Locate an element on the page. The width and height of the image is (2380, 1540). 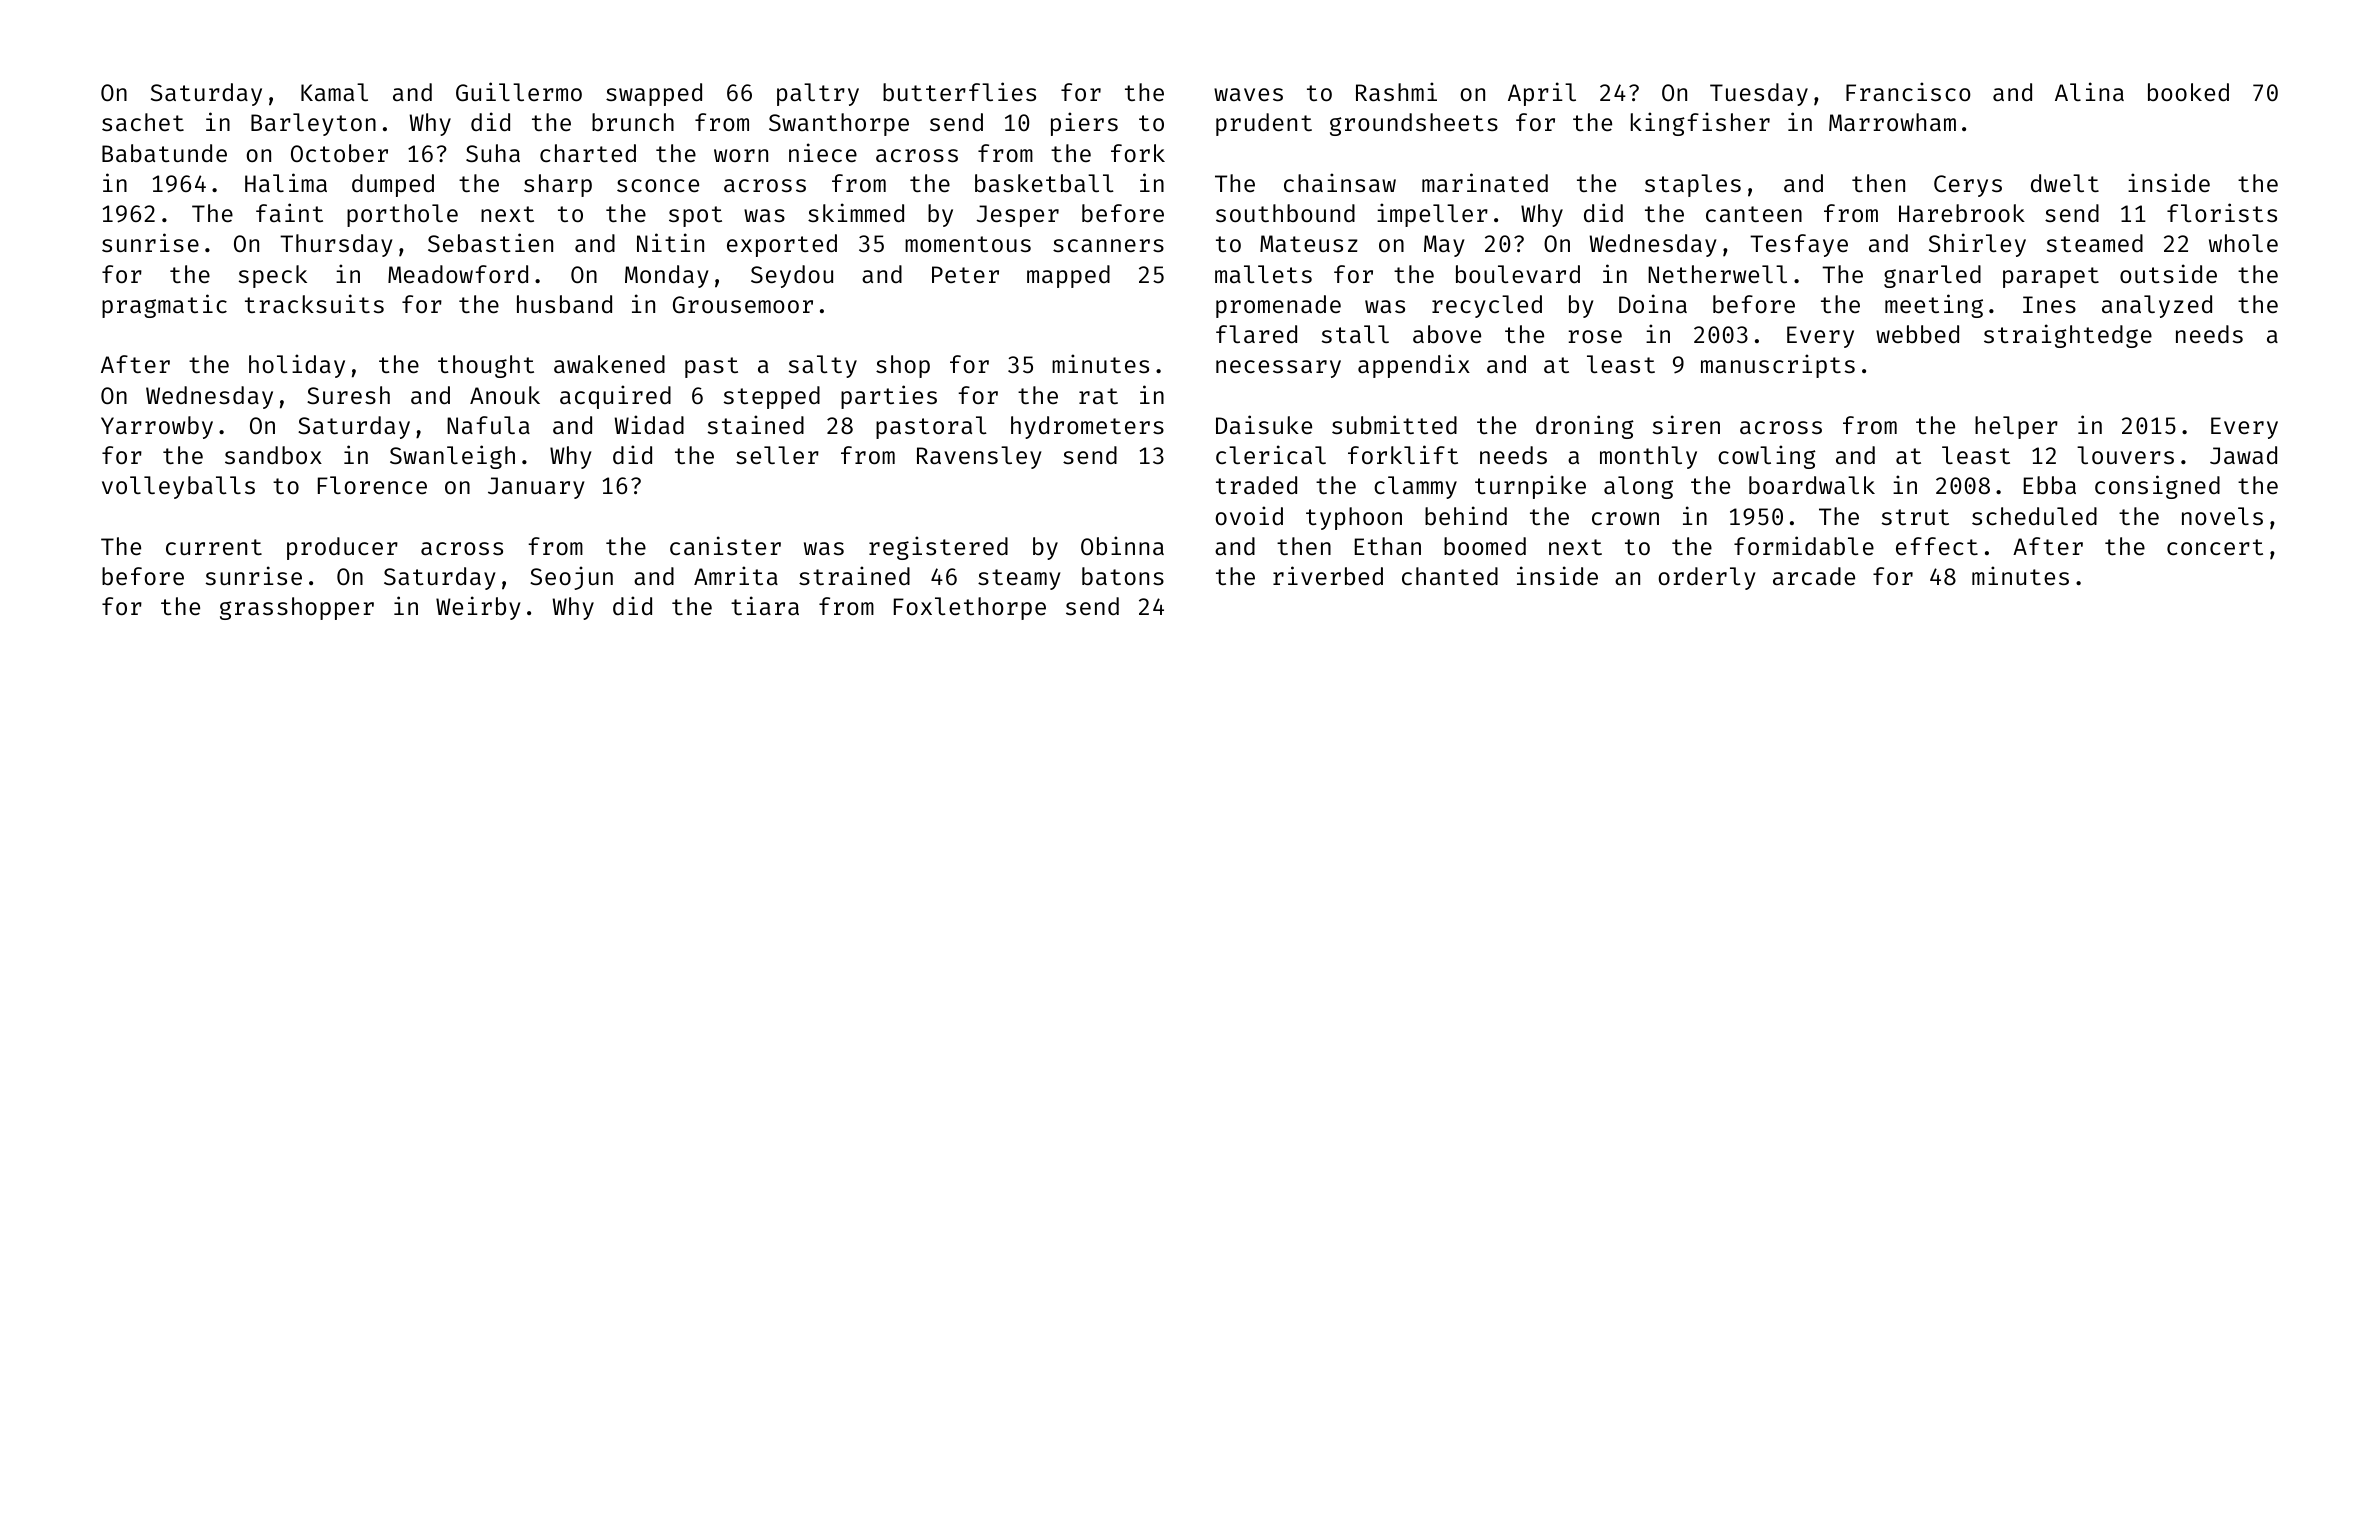
Rashmi is located at coordinates (1396, 91).
